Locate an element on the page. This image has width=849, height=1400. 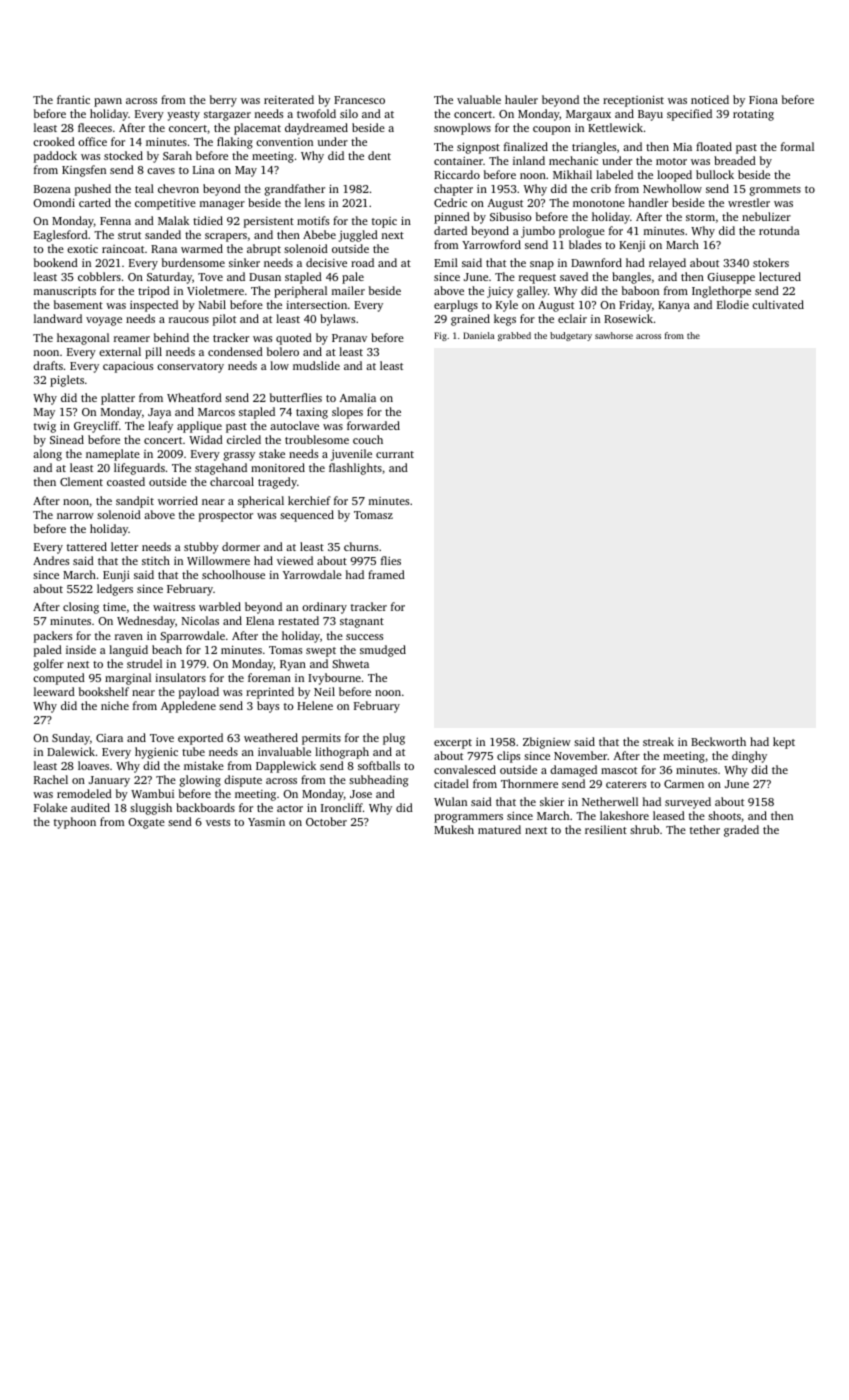
sawhorse is located at coordinates (614, 335).
